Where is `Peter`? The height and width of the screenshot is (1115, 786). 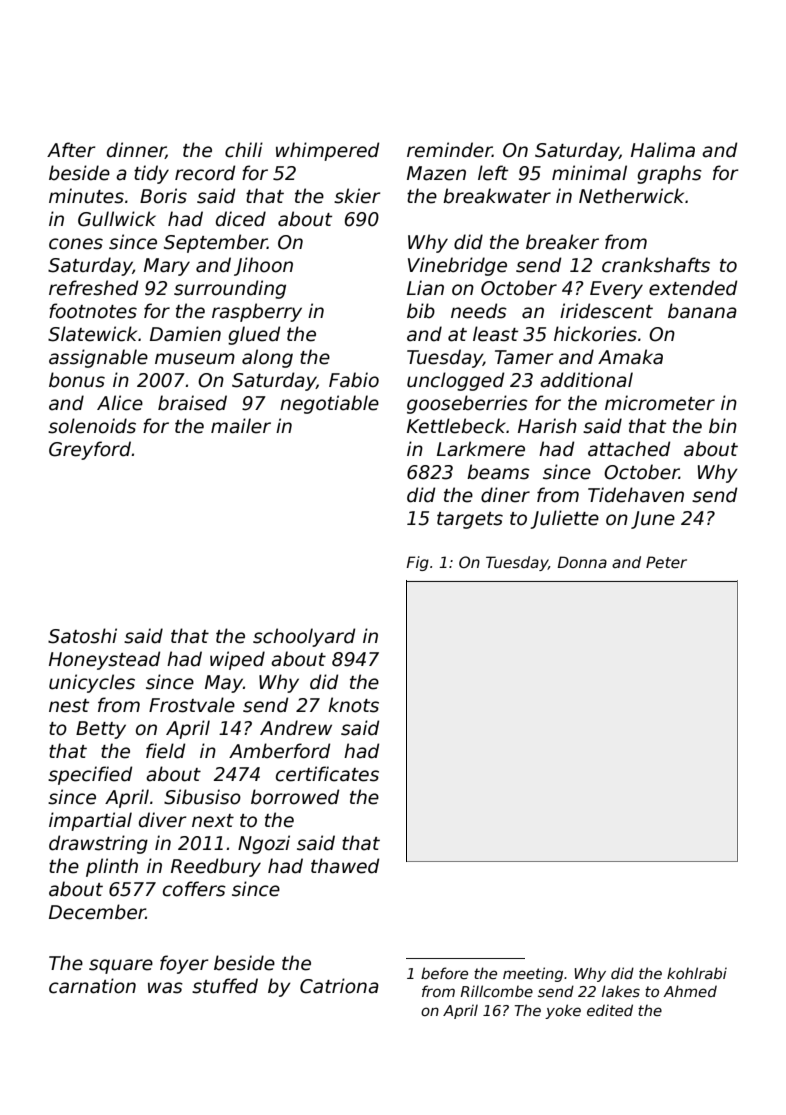
Peter is located at coordinates (666, 562).
